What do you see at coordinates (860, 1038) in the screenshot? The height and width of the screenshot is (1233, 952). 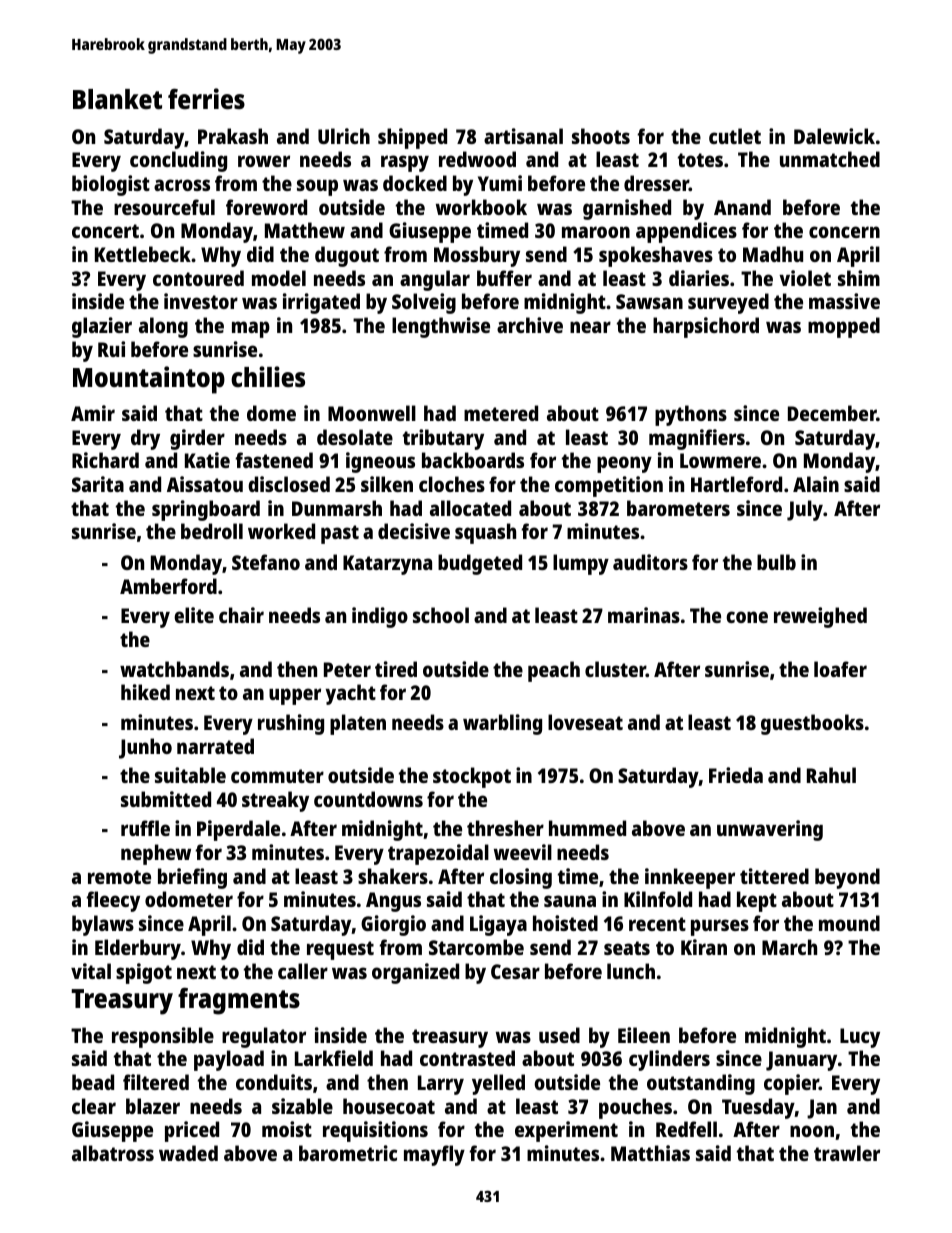 I see `Lucy` at bounding box center [860, 1038].
